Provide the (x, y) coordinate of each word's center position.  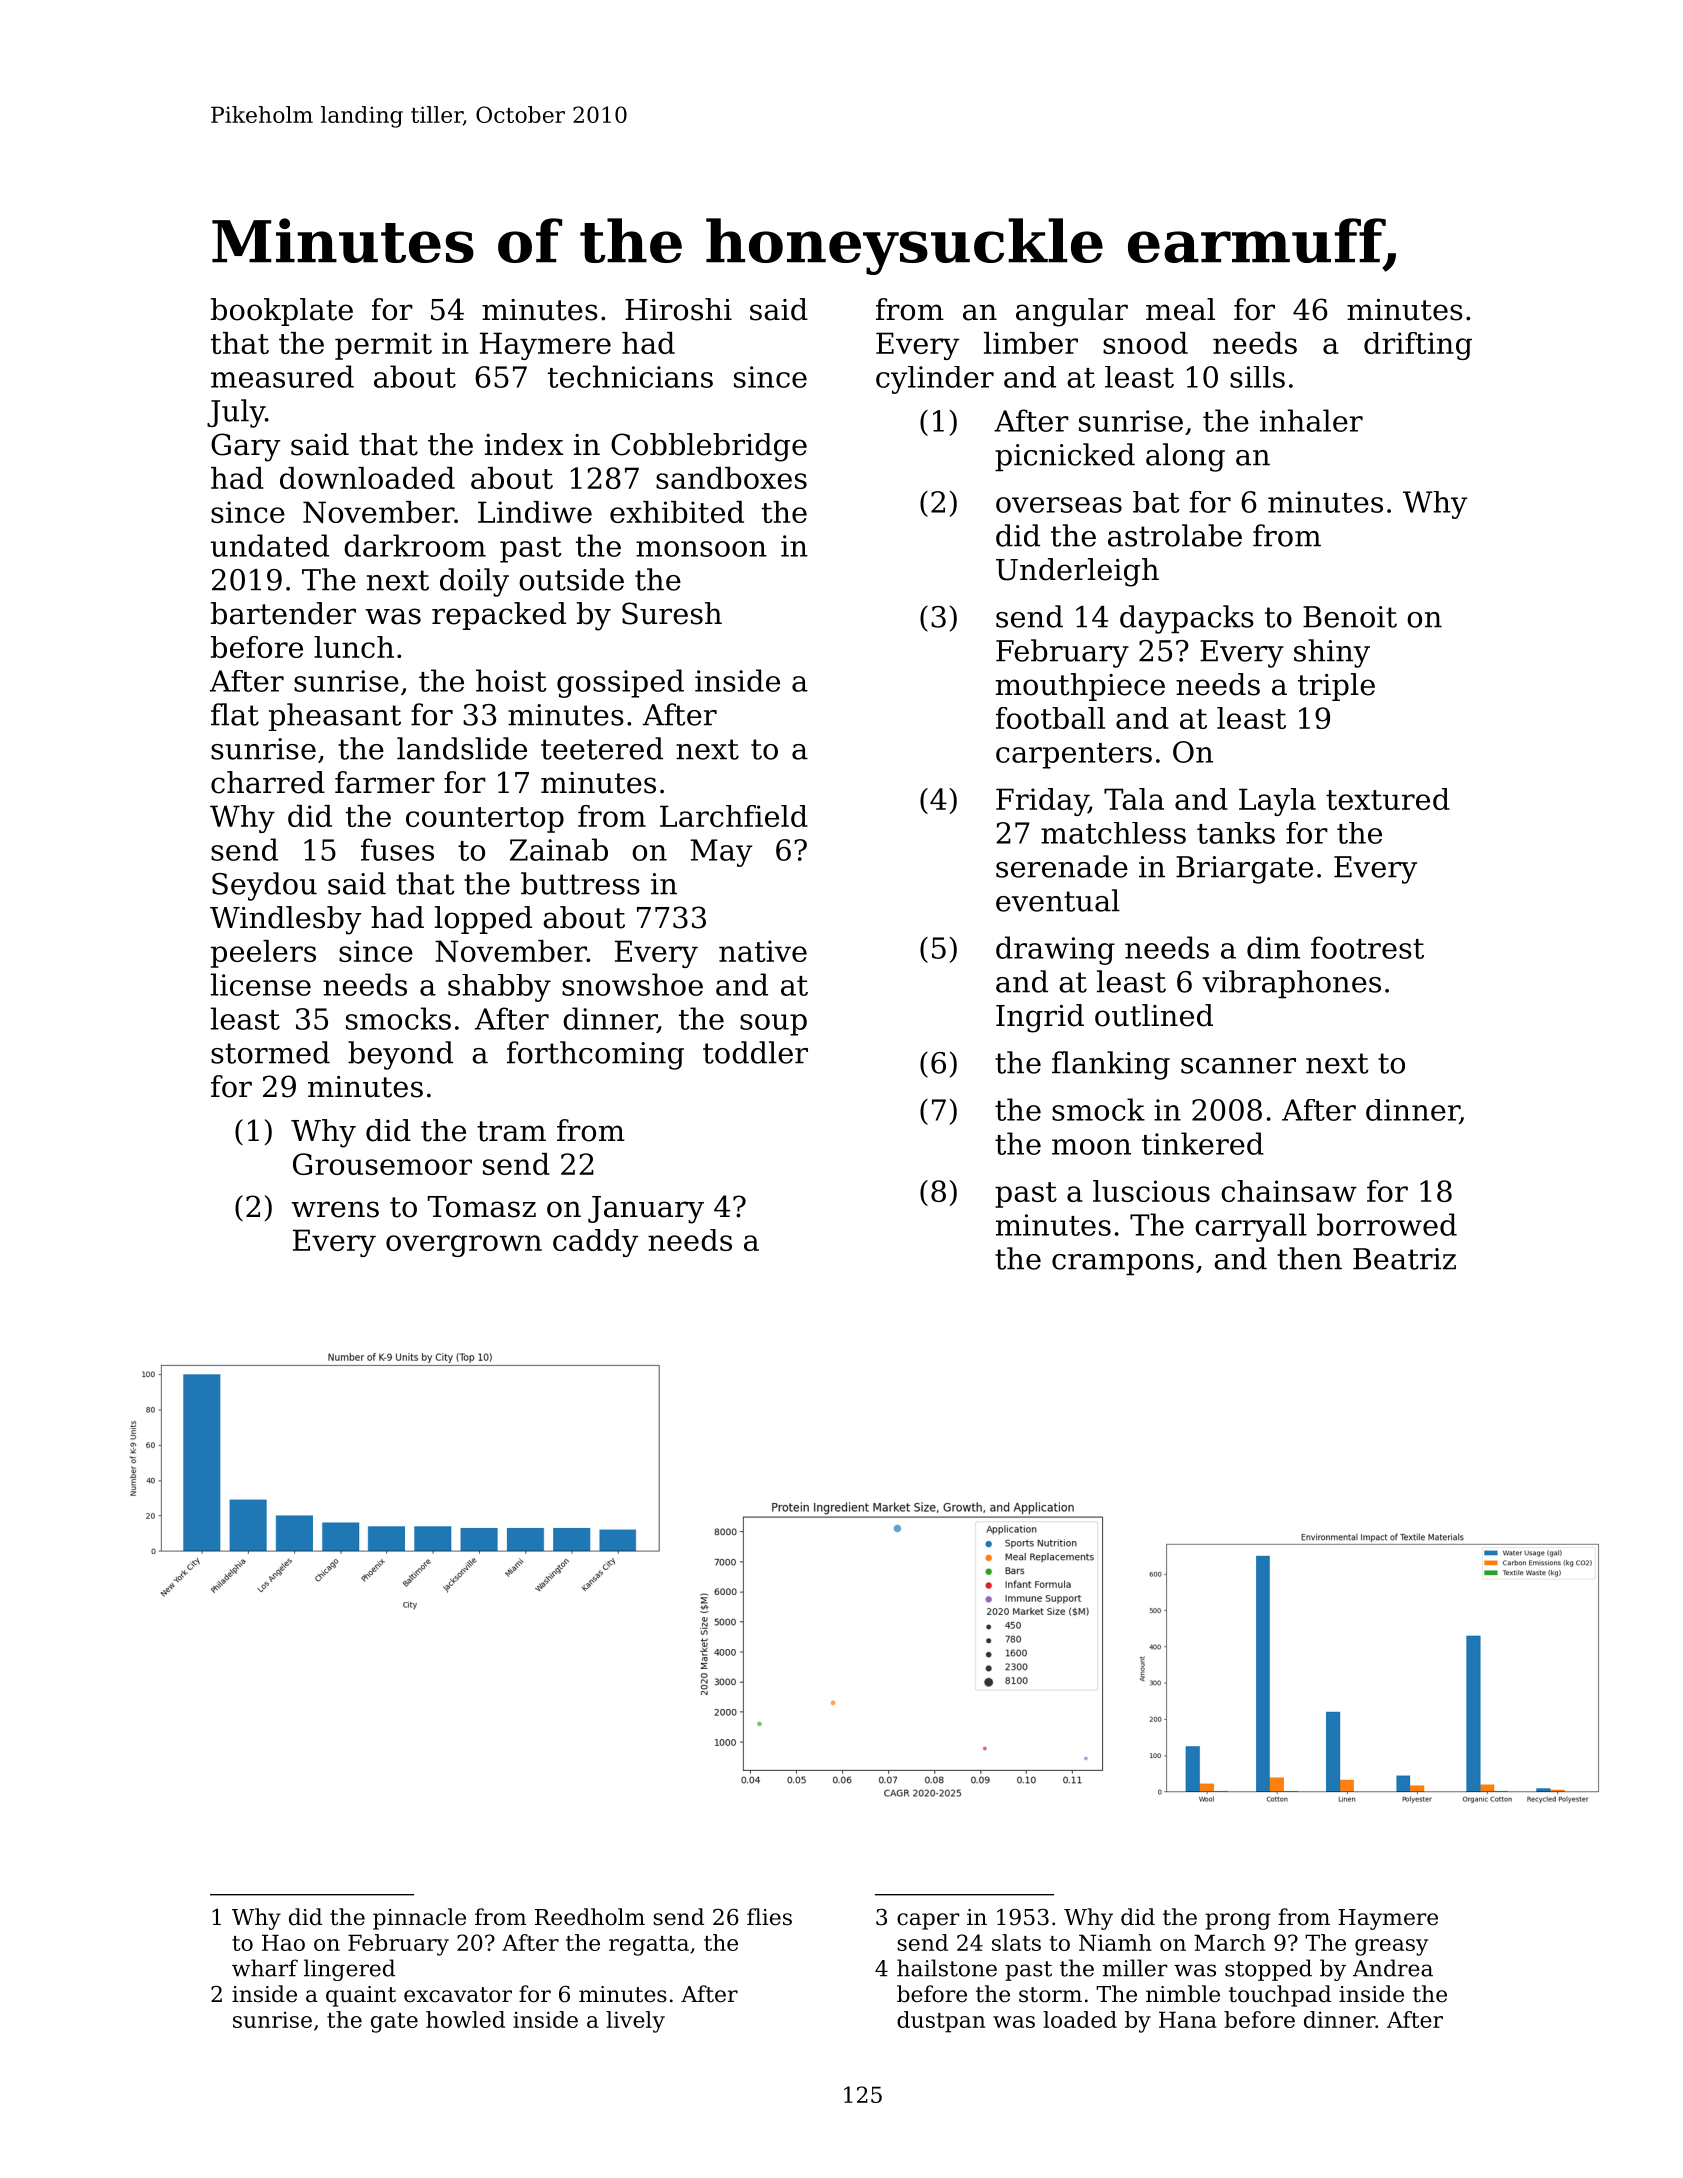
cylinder (935, 380)
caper (928, 1921)
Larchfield (734, 816)
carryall (1251, 1227)
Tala (1134, 799)
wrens (335, 1209)
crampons (1123, 1265)
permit (383, 346)
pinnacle (419, 1919)
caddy (595, 1243)
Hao (283, 1942)
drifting (1418, 346)
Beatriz (1404, 1259)
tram (511, 1131)
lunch (354, 647)
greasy (1391, 1947)
